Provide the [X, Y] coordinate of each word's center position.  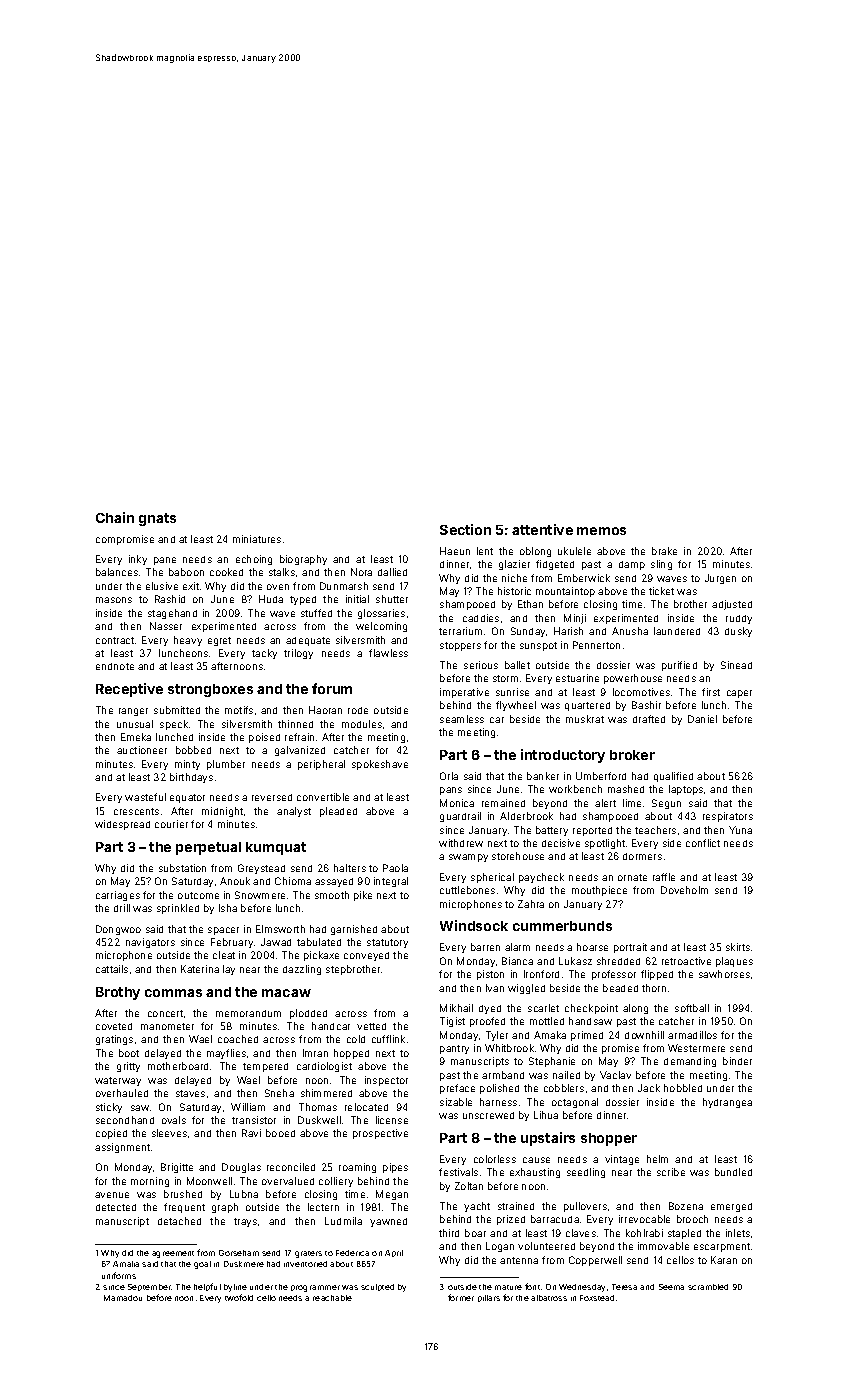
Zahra [531, 904]
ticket [661, 591]
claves [581, 1233]
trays [245, 1222]
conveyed [366, 956]
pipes [395, 1168]
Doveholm [684, 890]
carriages [118, 896]
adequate [308, 641]
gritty [128, 1067]
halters [350, 868]
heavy [188, 641]
